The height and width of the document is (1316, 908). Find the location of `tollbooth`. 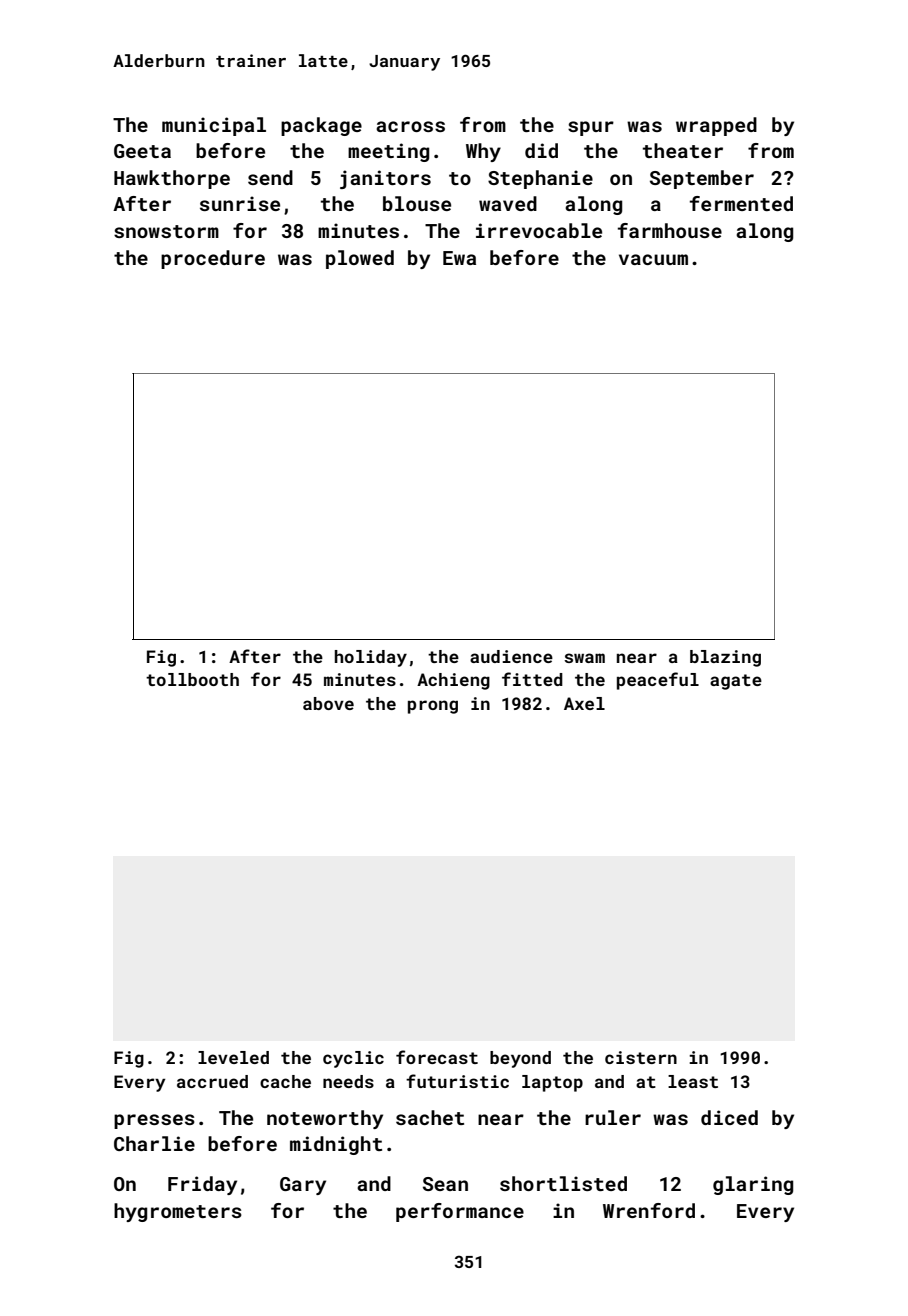

tollbooth is located at coordinates (192, 679).
